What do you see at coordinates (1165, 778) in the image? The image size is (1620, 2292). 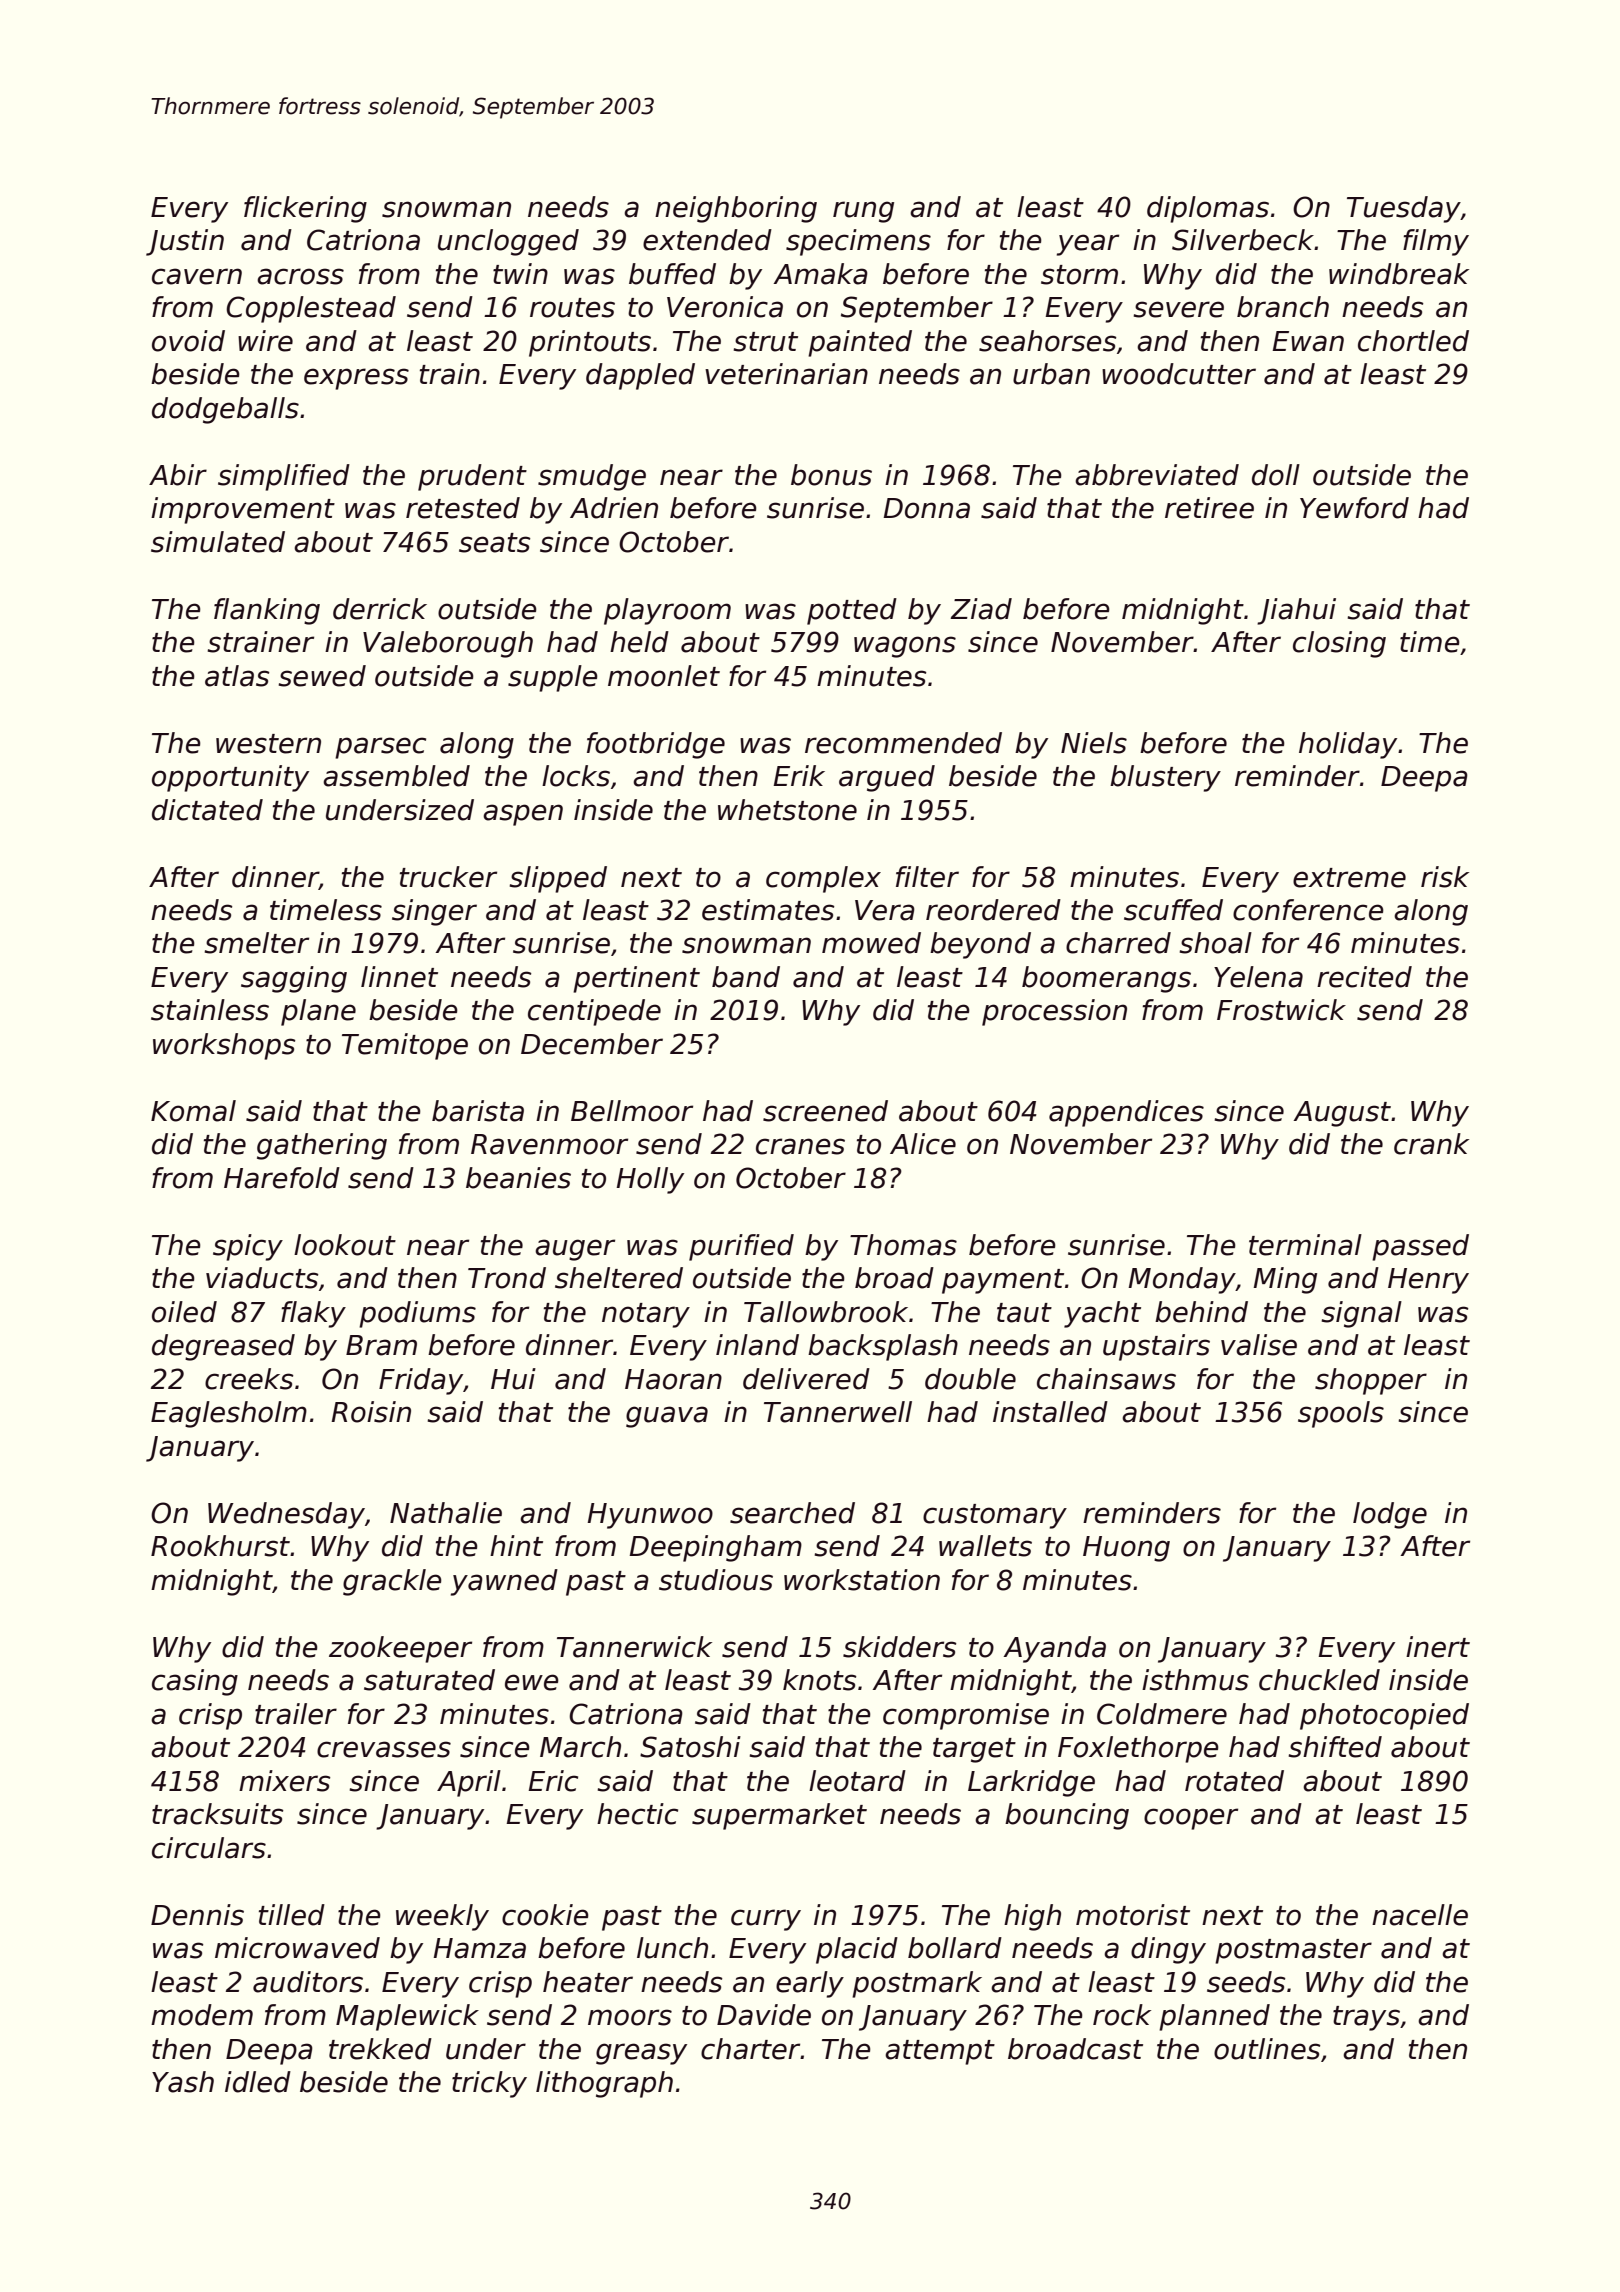 I see `blustery` at bounding box center [1165, 778].
